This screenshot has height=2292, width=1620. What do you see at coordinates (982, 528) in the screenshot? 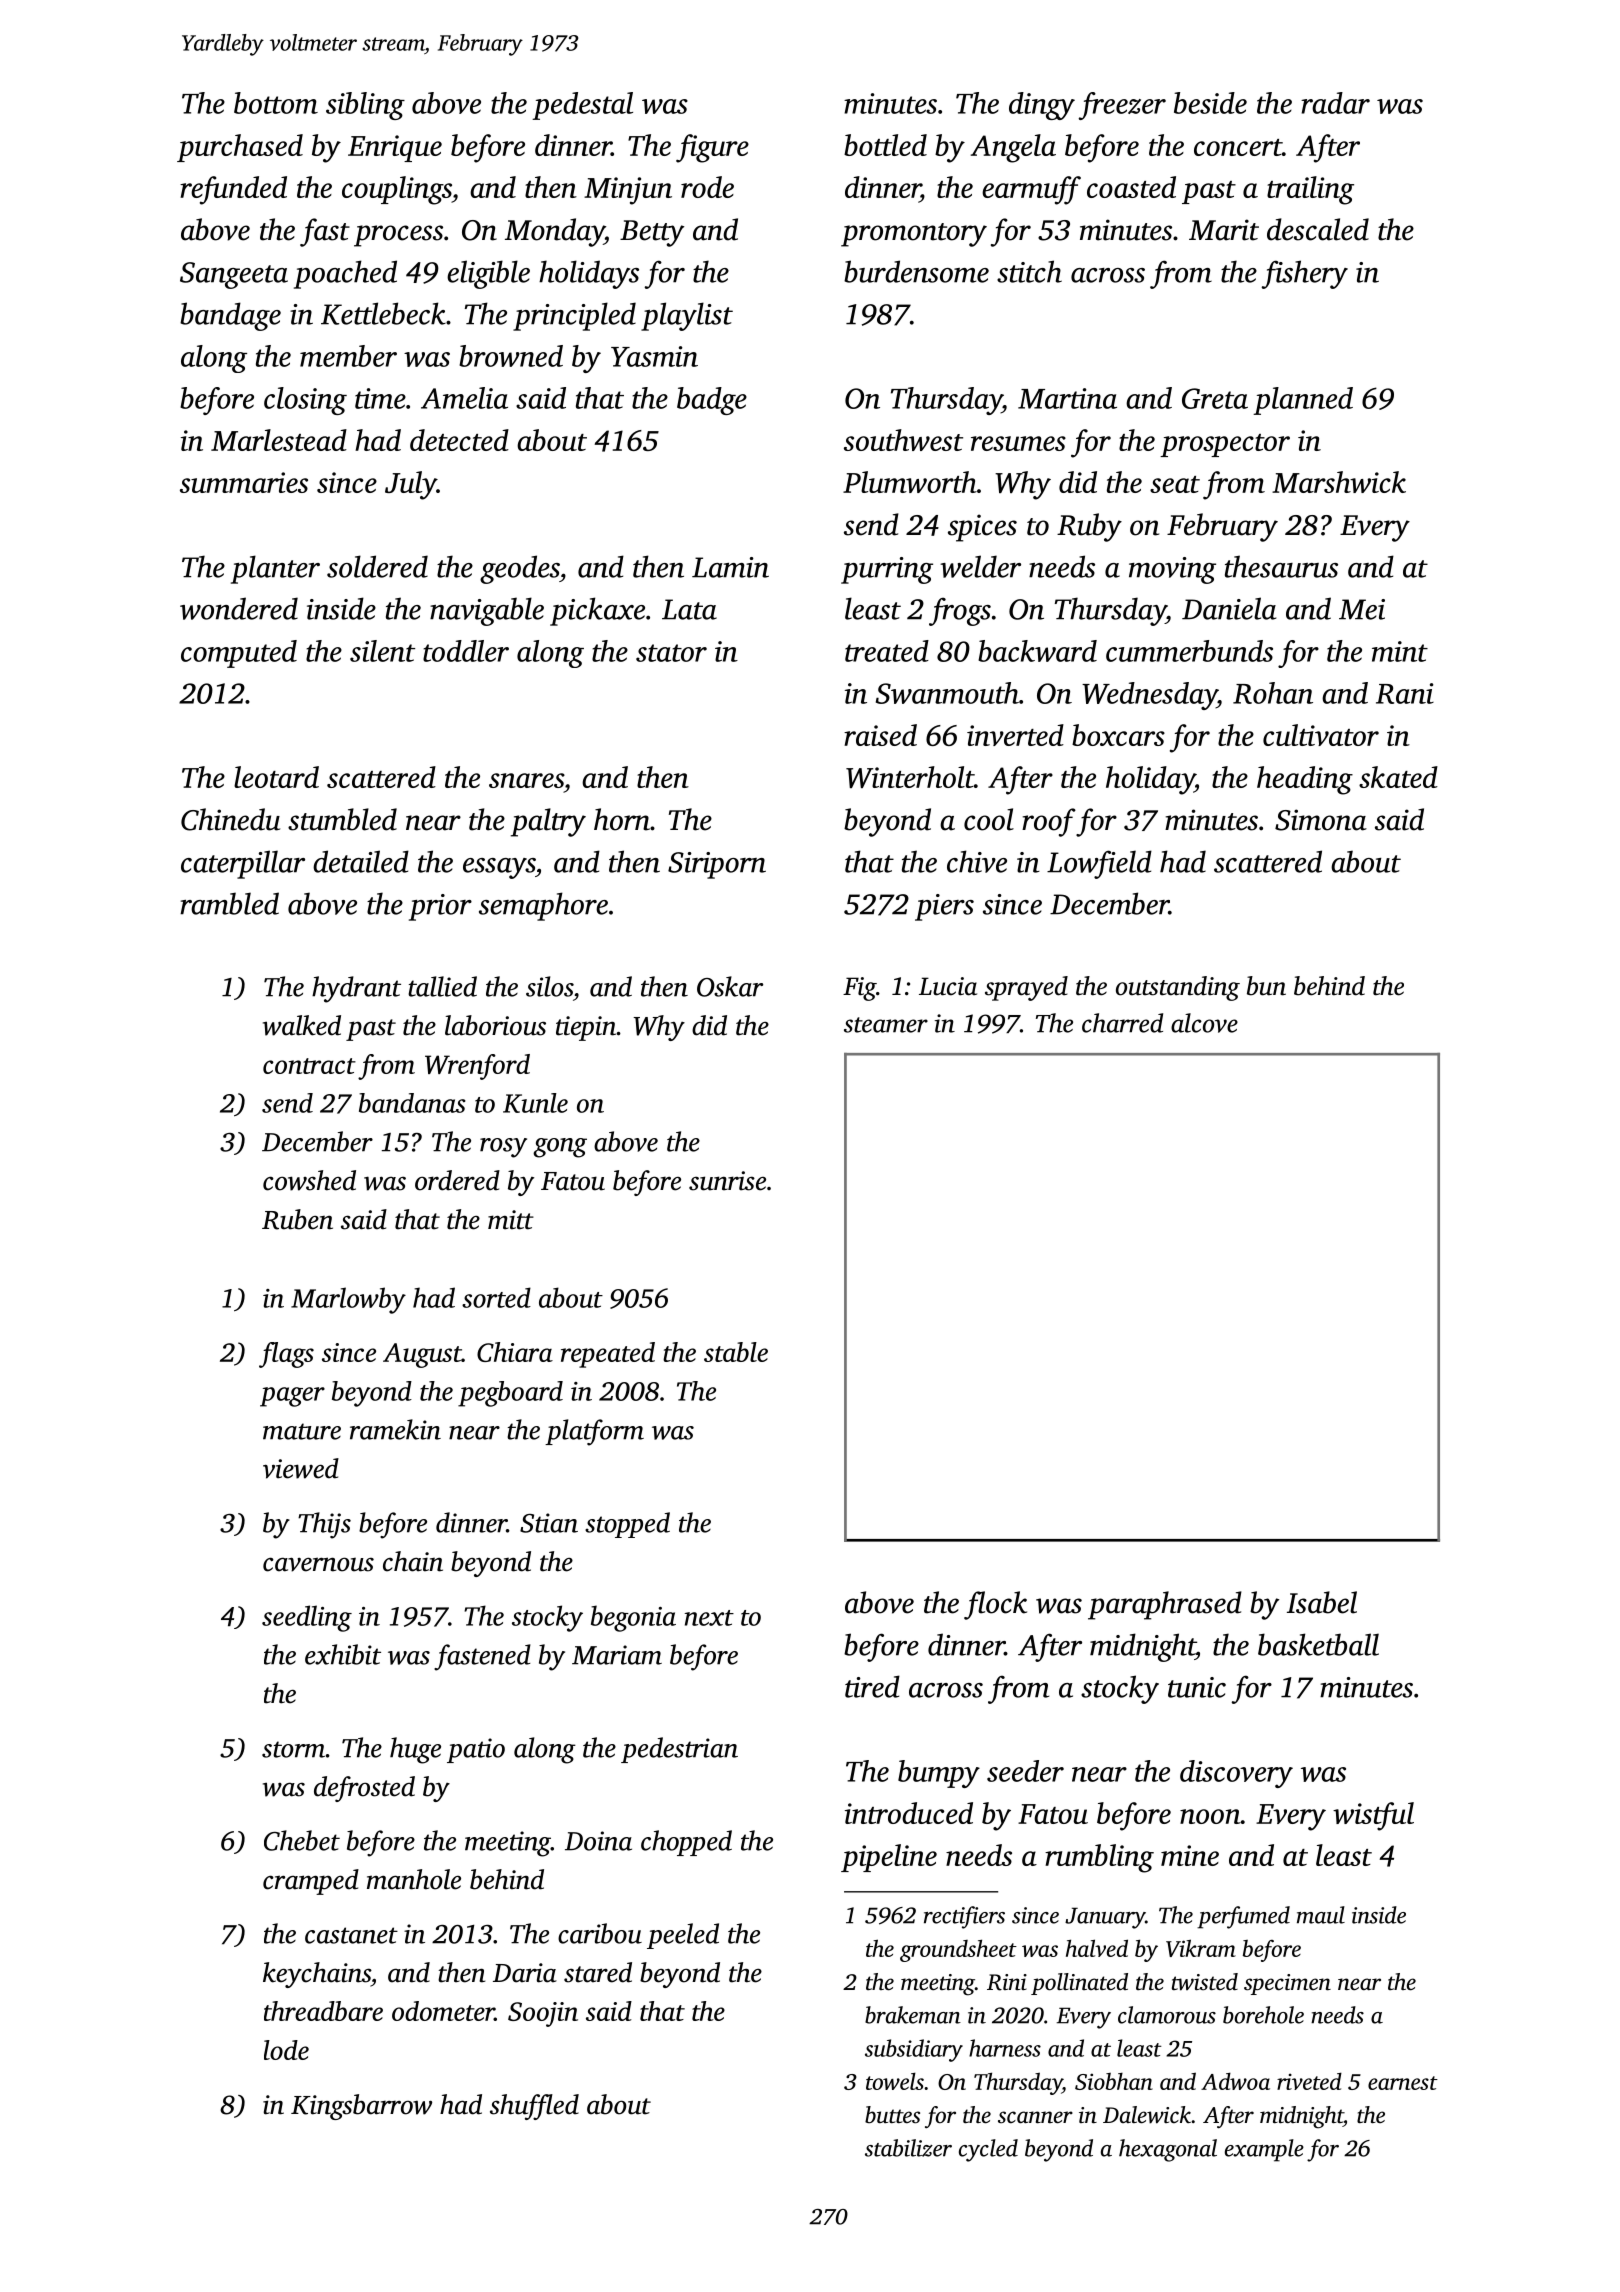
I see `spices` at bounding box center [982, 528].
